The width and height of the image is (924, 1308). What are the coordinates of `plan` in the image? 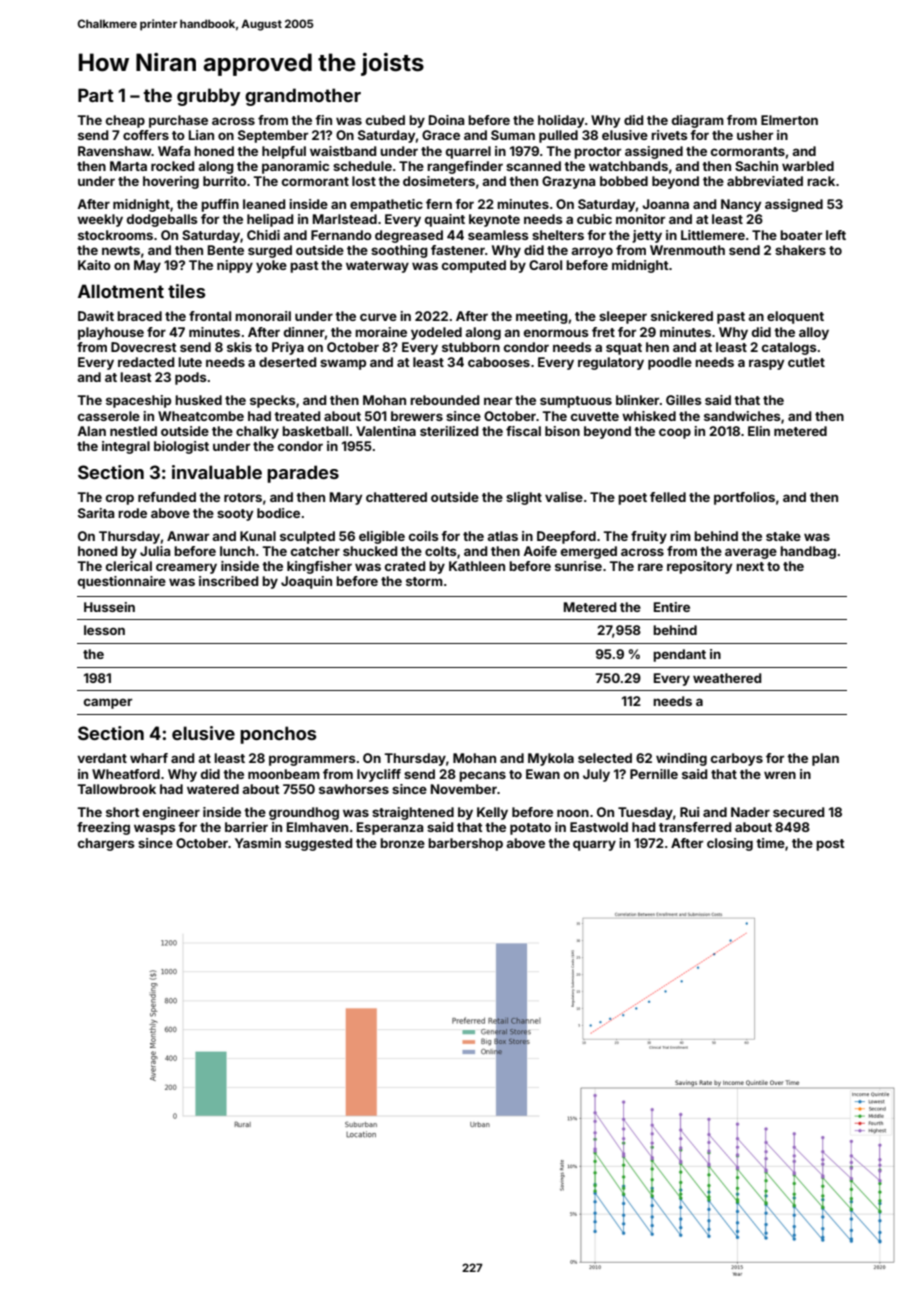 It's located at (825, 759).
